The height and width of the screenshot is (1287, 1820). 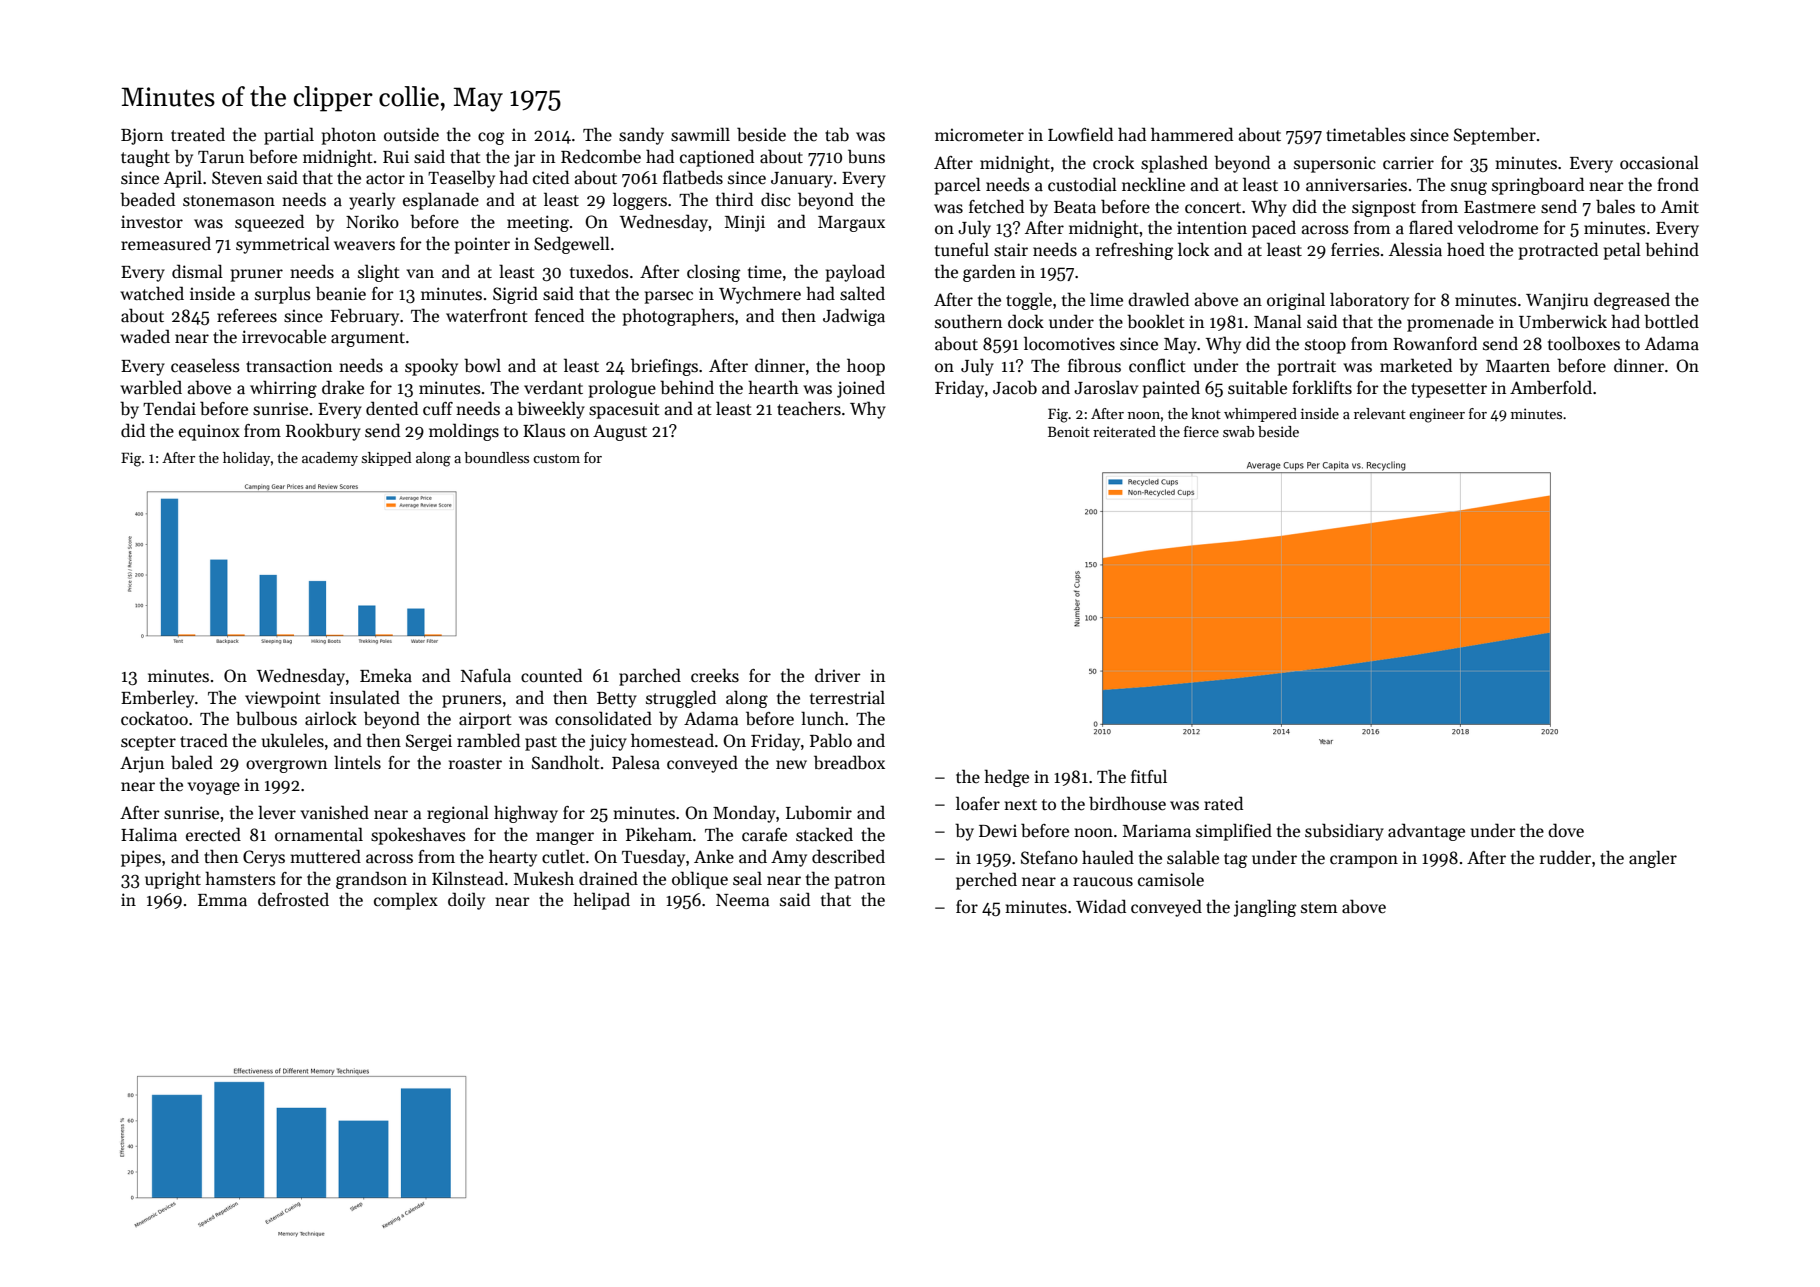 I want to click on moldings, so click(x=464, y=432).
